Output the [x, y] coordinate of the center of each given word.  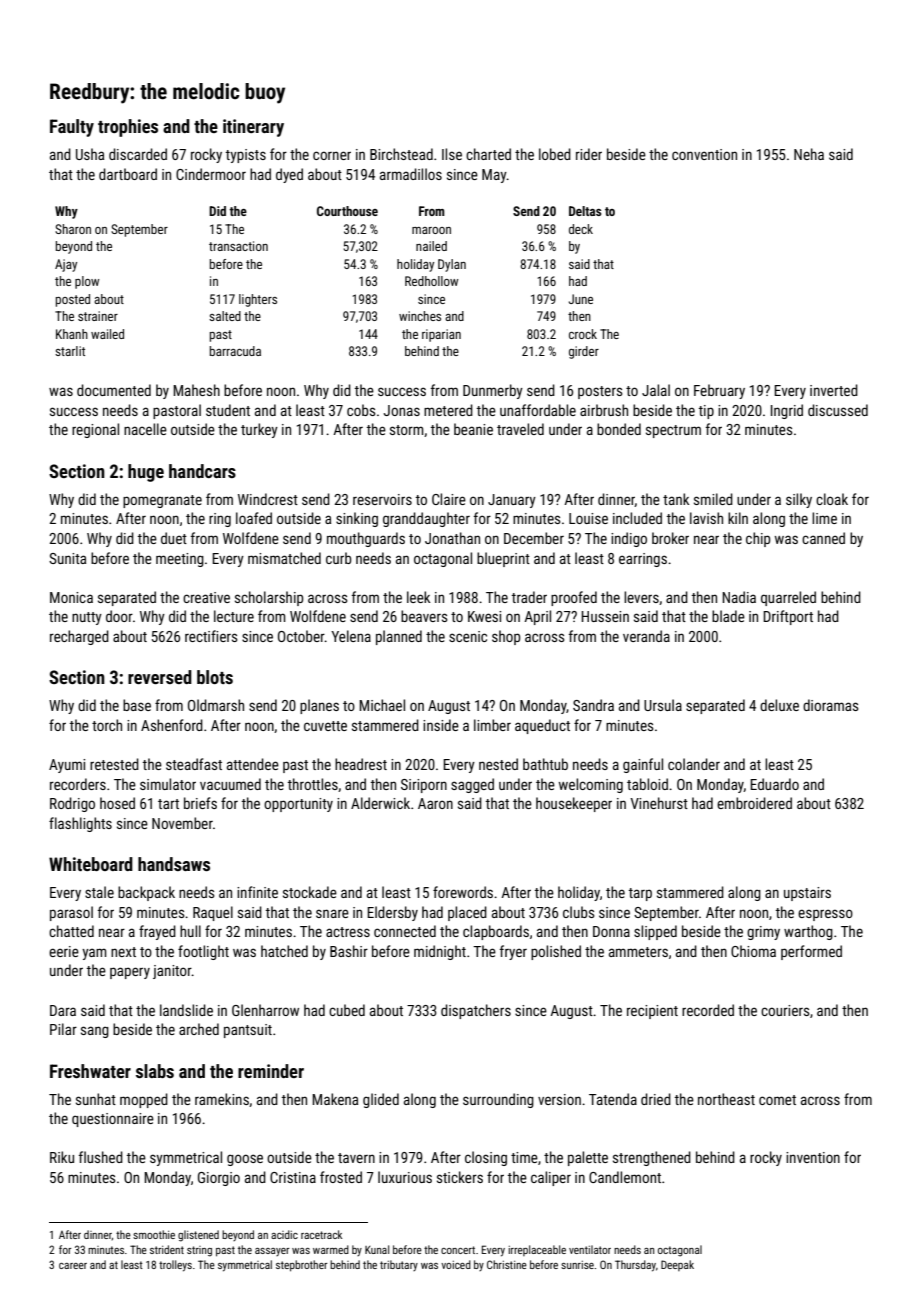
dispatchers [476, 1011]
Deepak [677, 1265]
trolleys [175, 1266]
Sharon [73, 229]
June [581, 299]
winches [420, 316]
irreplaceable [537, 1250]
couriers [785, 1010]
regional [95, 430]
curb [339, 558]
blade [728, 616]
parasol [71, 913]
